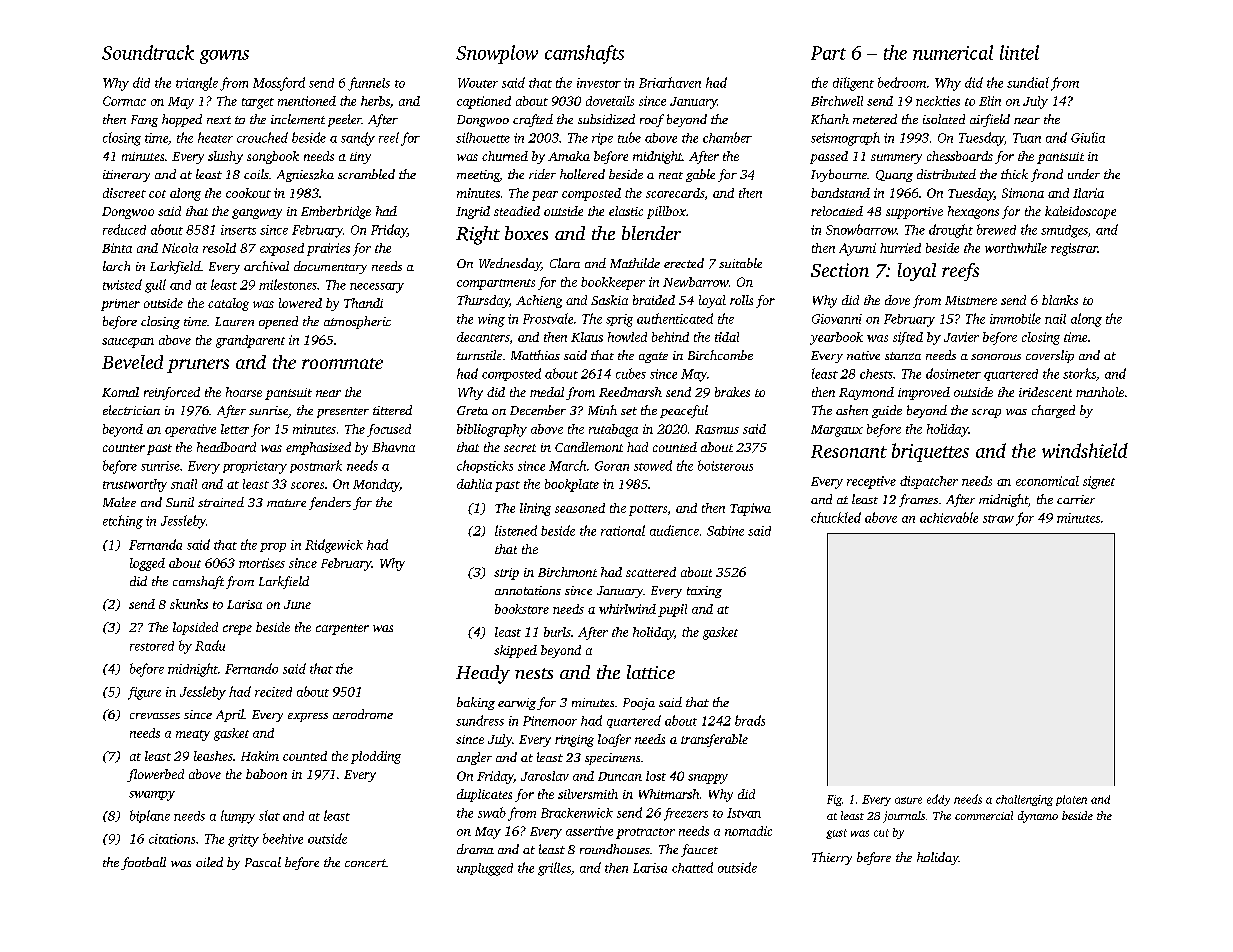 The width and height of the screenshot is (1233, 952). Describe the element at coordinates (554, 869) in the screenshot. I see `grilles` at that location.
